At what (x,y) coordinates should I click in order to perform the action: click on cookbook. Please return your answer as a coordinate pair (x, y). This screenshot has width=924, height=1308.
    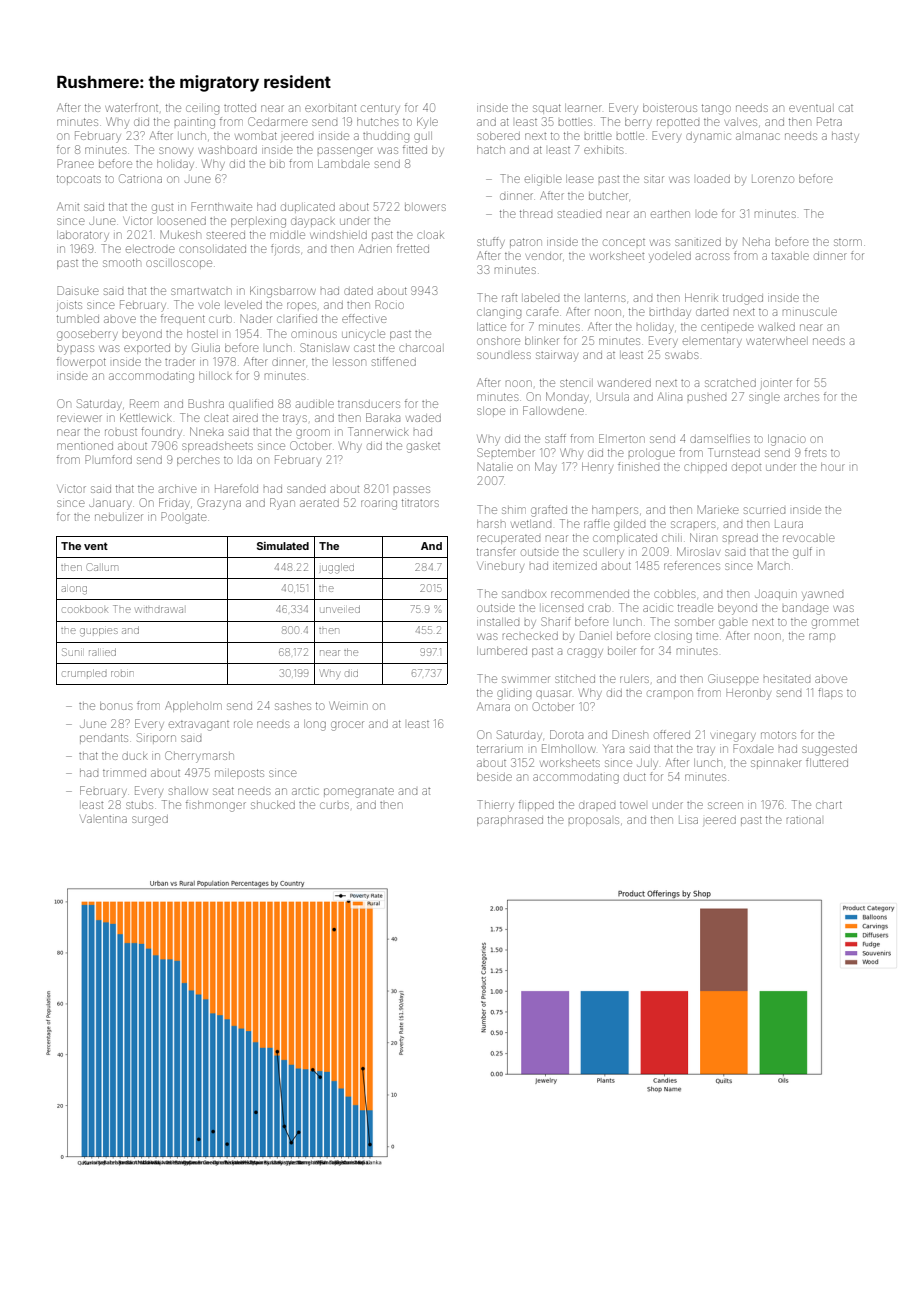
    Looking at the image, I should click on (85, 609).
